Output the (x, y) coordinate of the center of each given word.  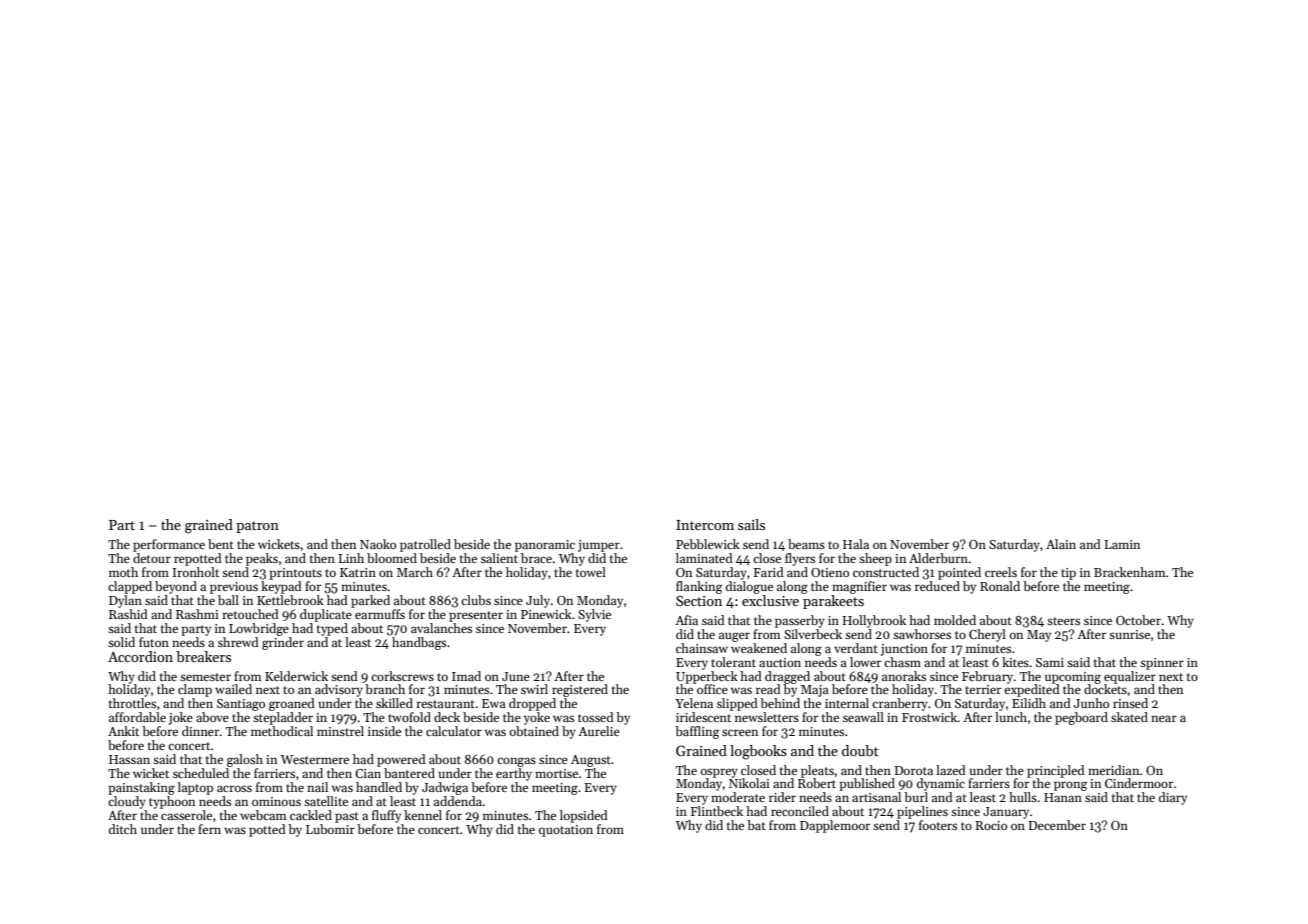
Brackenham (1130, 572)
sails (751, 524)
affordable (137, 717)
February (987, 677)
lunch (1011, 717)
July (538, 601)
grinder (283, 643)
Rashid (128, 614)
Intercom (705, 525)
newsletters (767, 717)
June (516, 676)
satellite (326, 801)
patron (257, 527)
